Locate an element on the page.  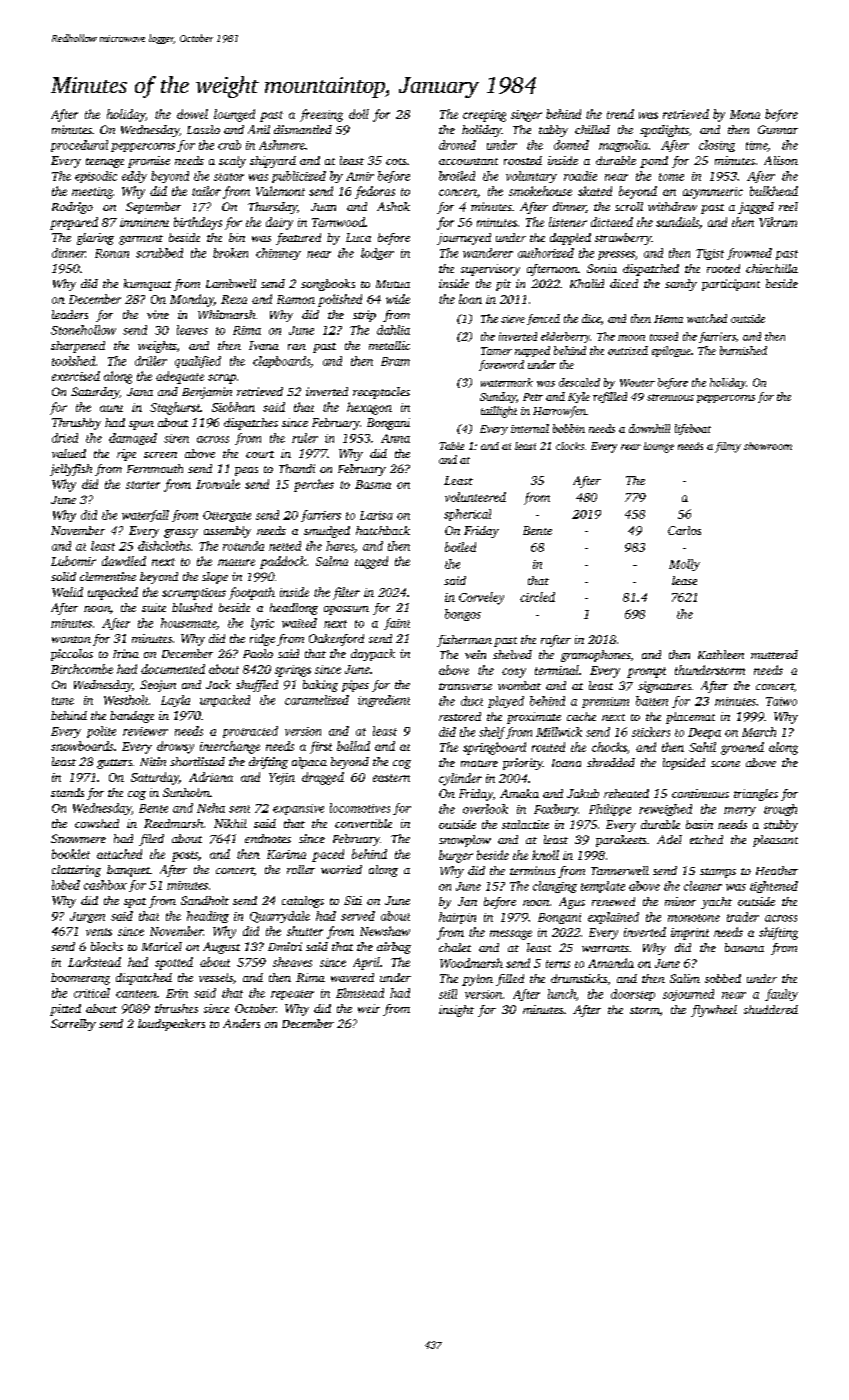
insight is located at coordinates (456, 1011).
